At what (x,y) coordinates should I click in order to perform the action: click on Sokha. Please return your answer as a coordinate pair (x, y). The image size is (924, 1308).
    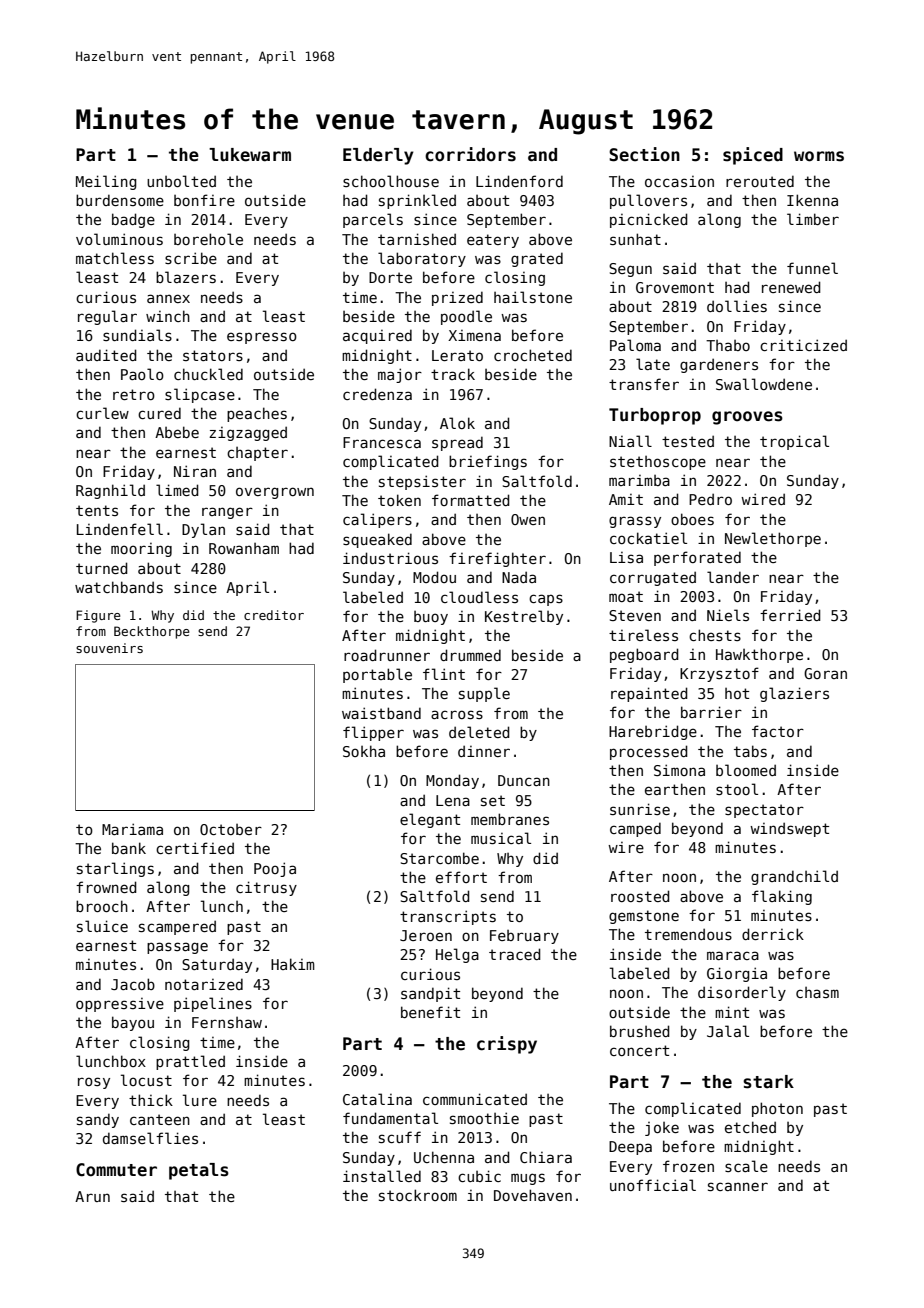
    Looking at the image, I should click on (364, 751).
